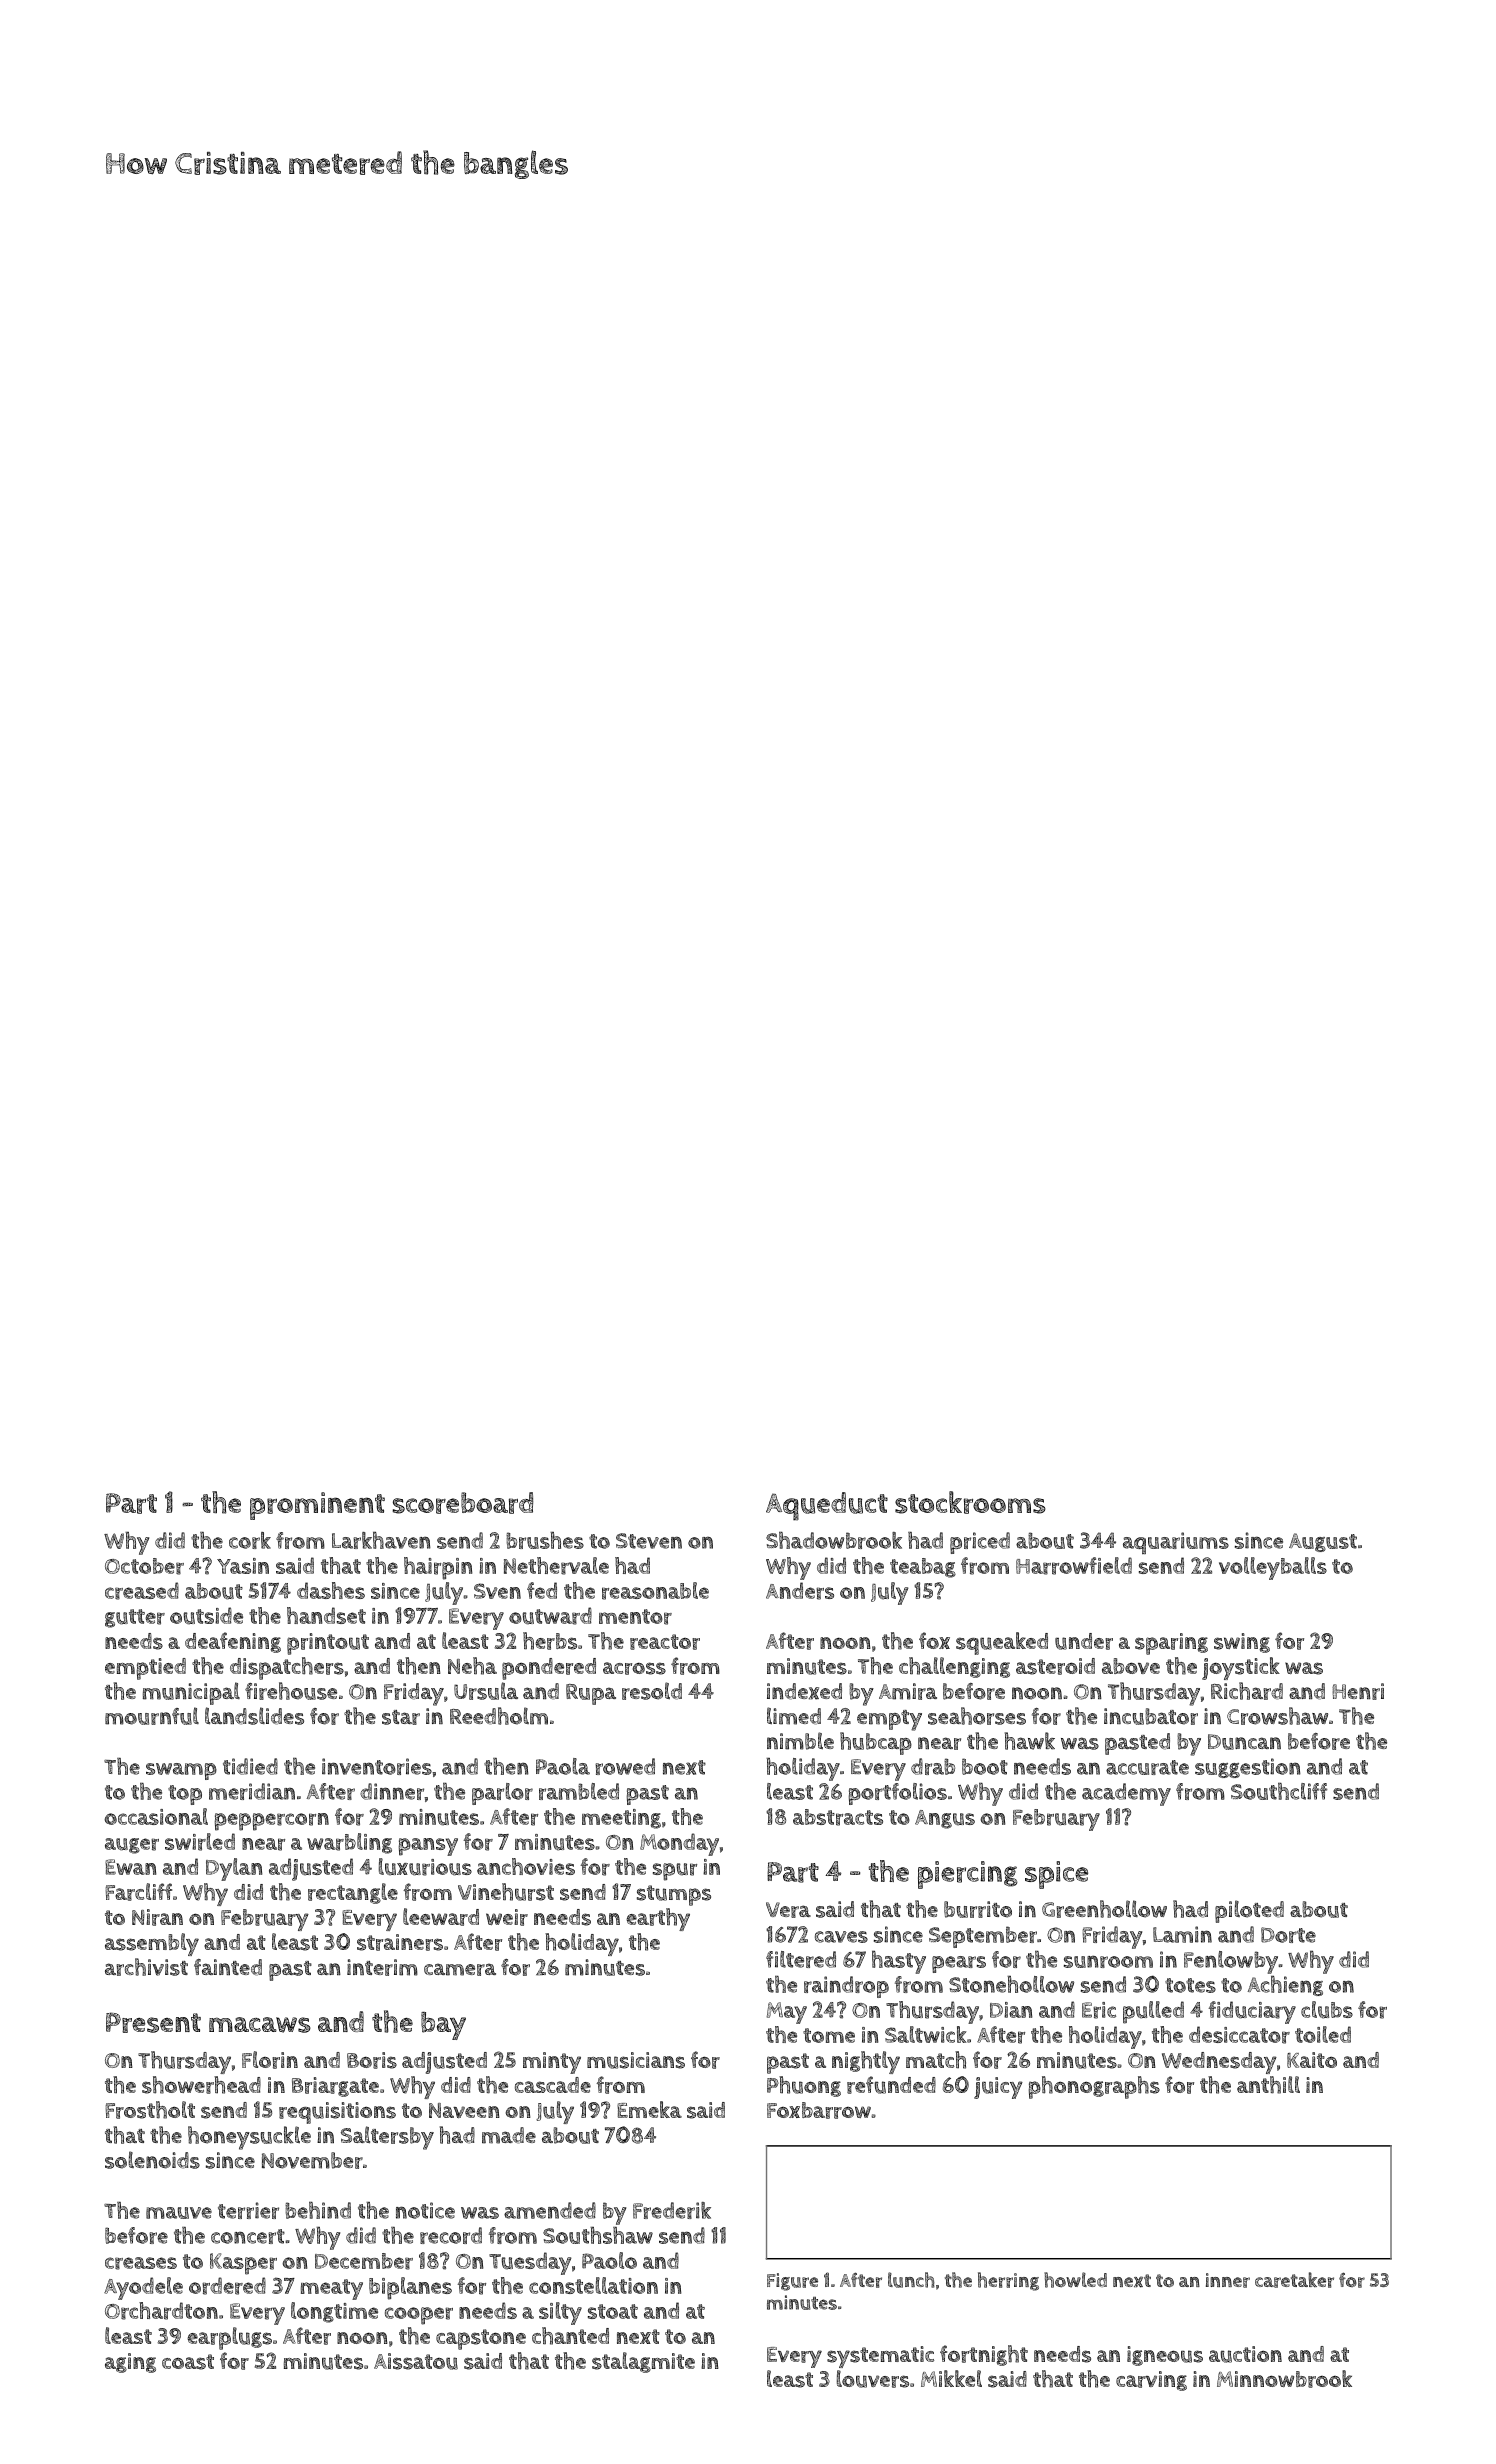 The image size is (1496, 2464). I want to click on piloted, so click(1249, 1911).
